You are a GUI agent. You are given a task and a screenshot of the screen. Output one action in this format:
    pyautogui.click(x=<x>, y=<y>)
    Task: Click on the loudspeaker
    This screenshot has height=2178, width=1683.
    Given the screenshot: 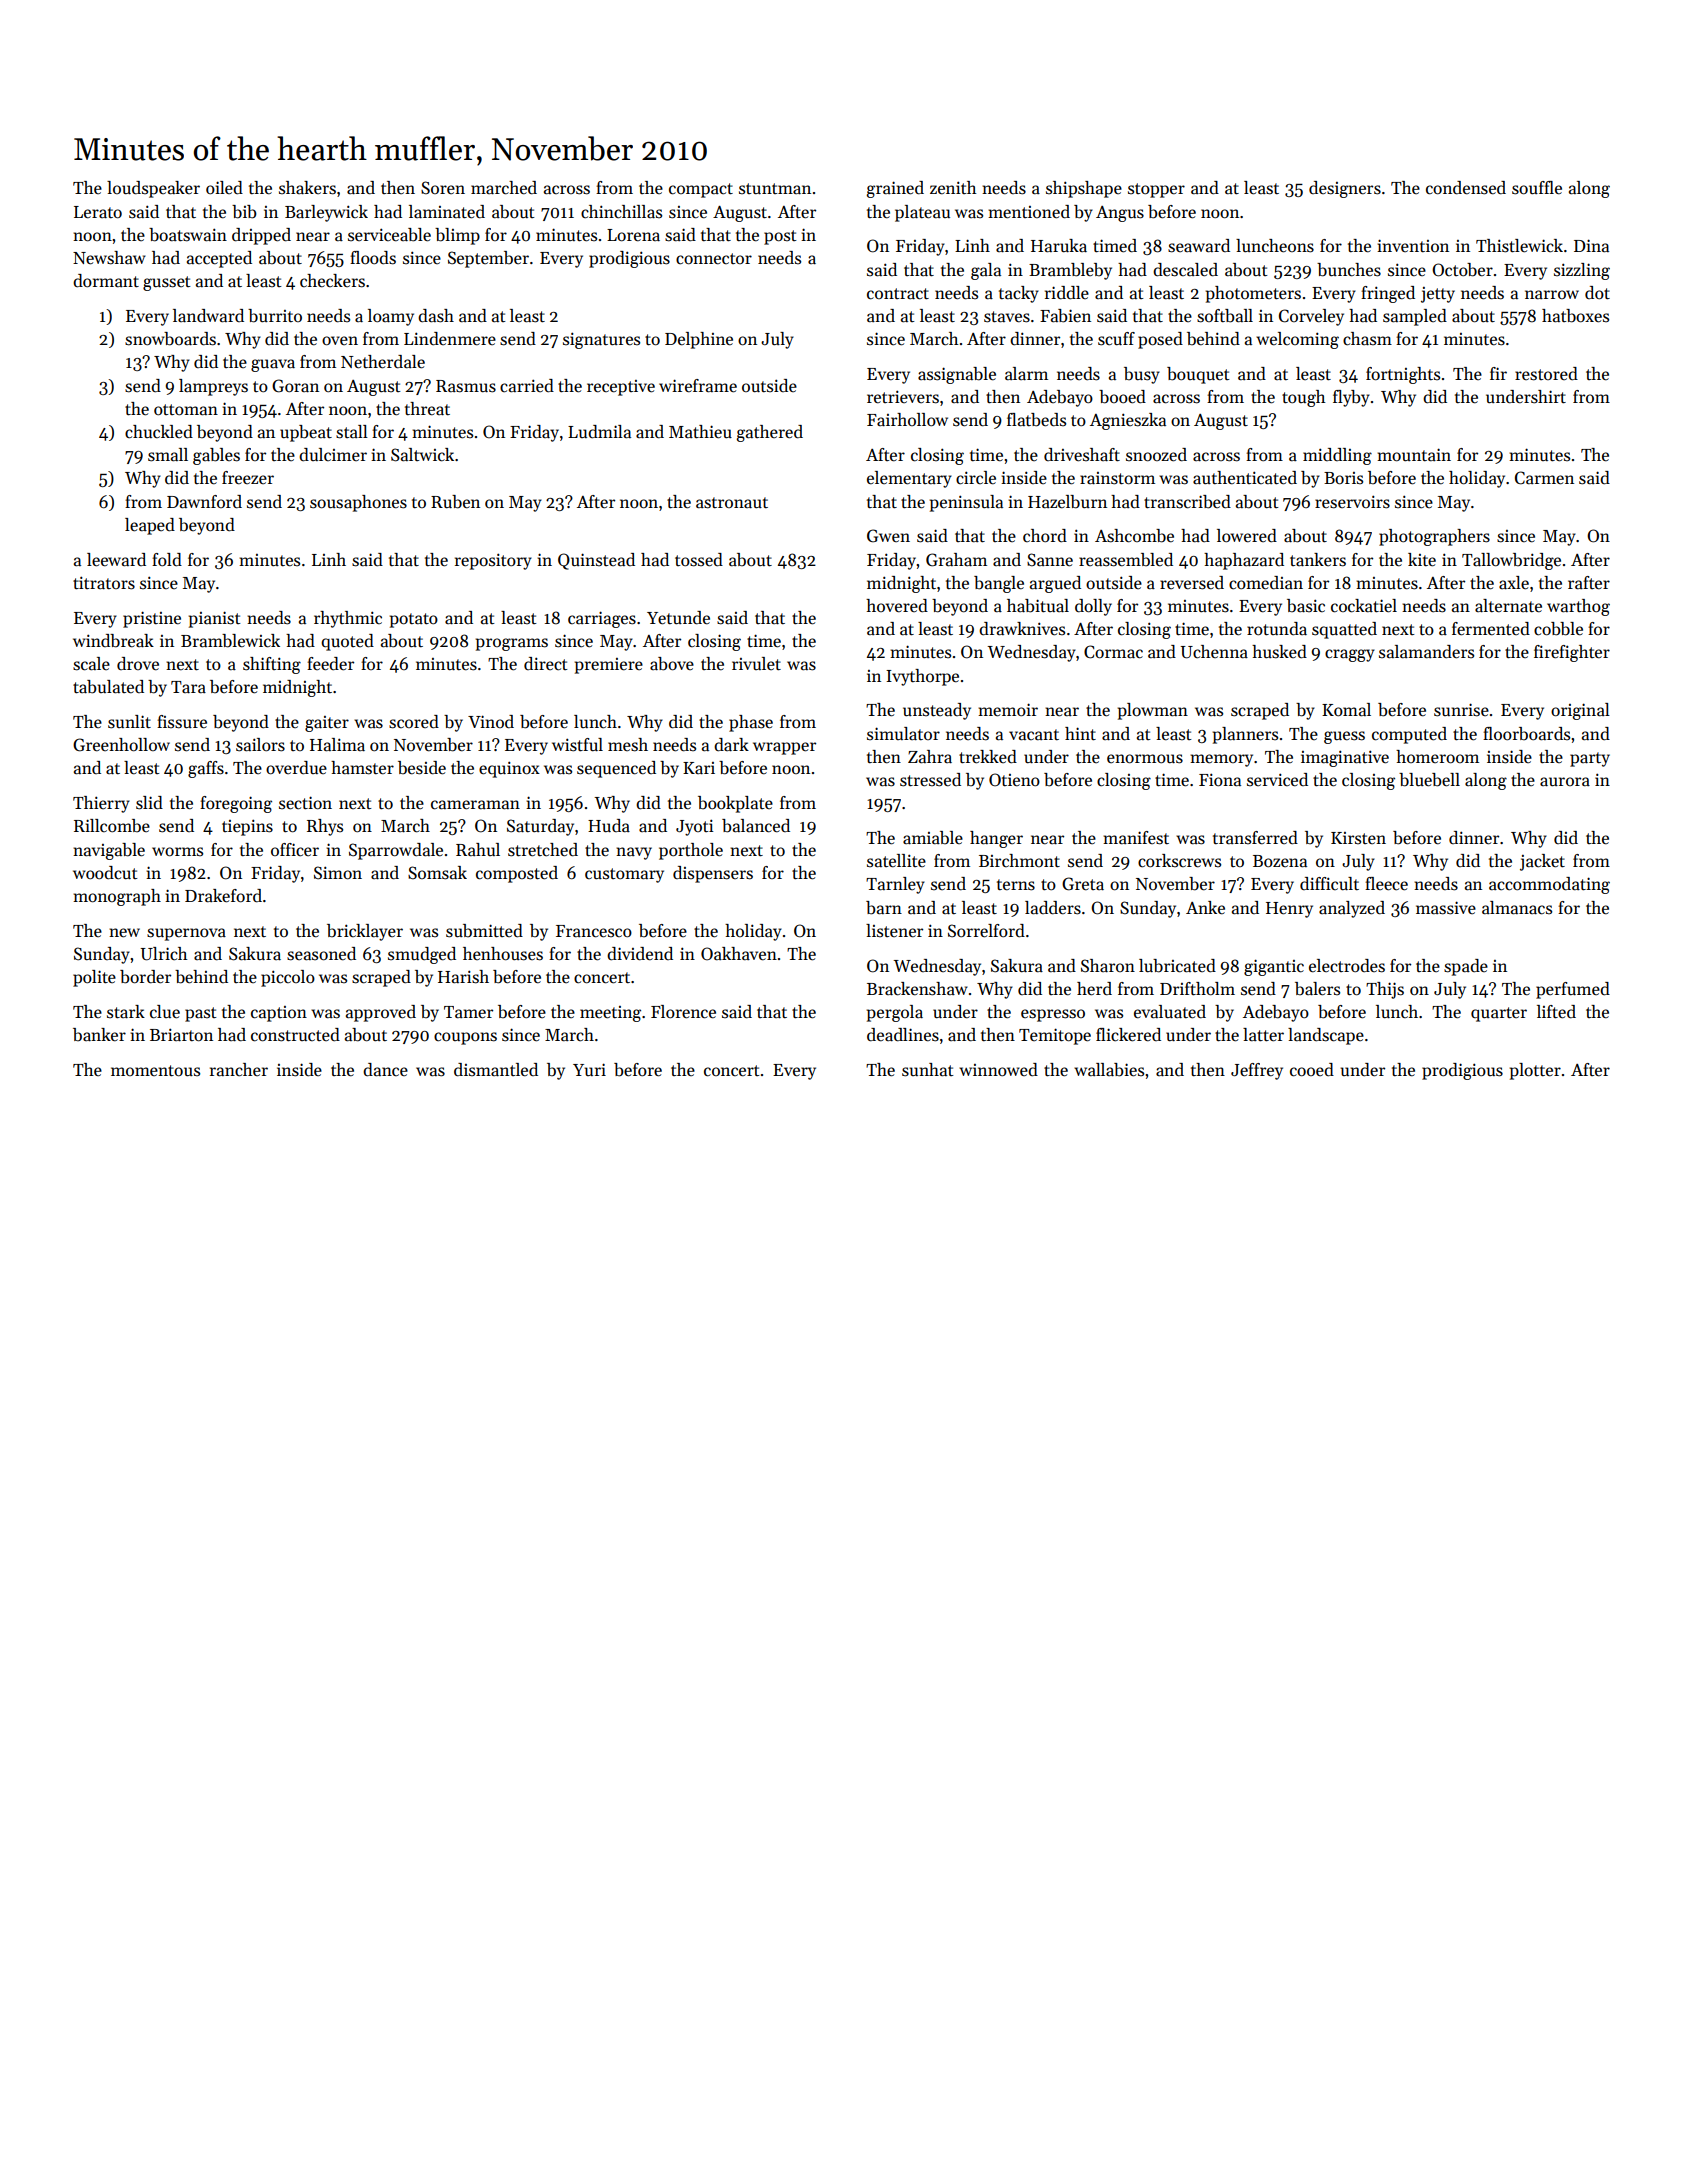 What is the action you would take?
    pyautogui.click(x=153, y=189)
